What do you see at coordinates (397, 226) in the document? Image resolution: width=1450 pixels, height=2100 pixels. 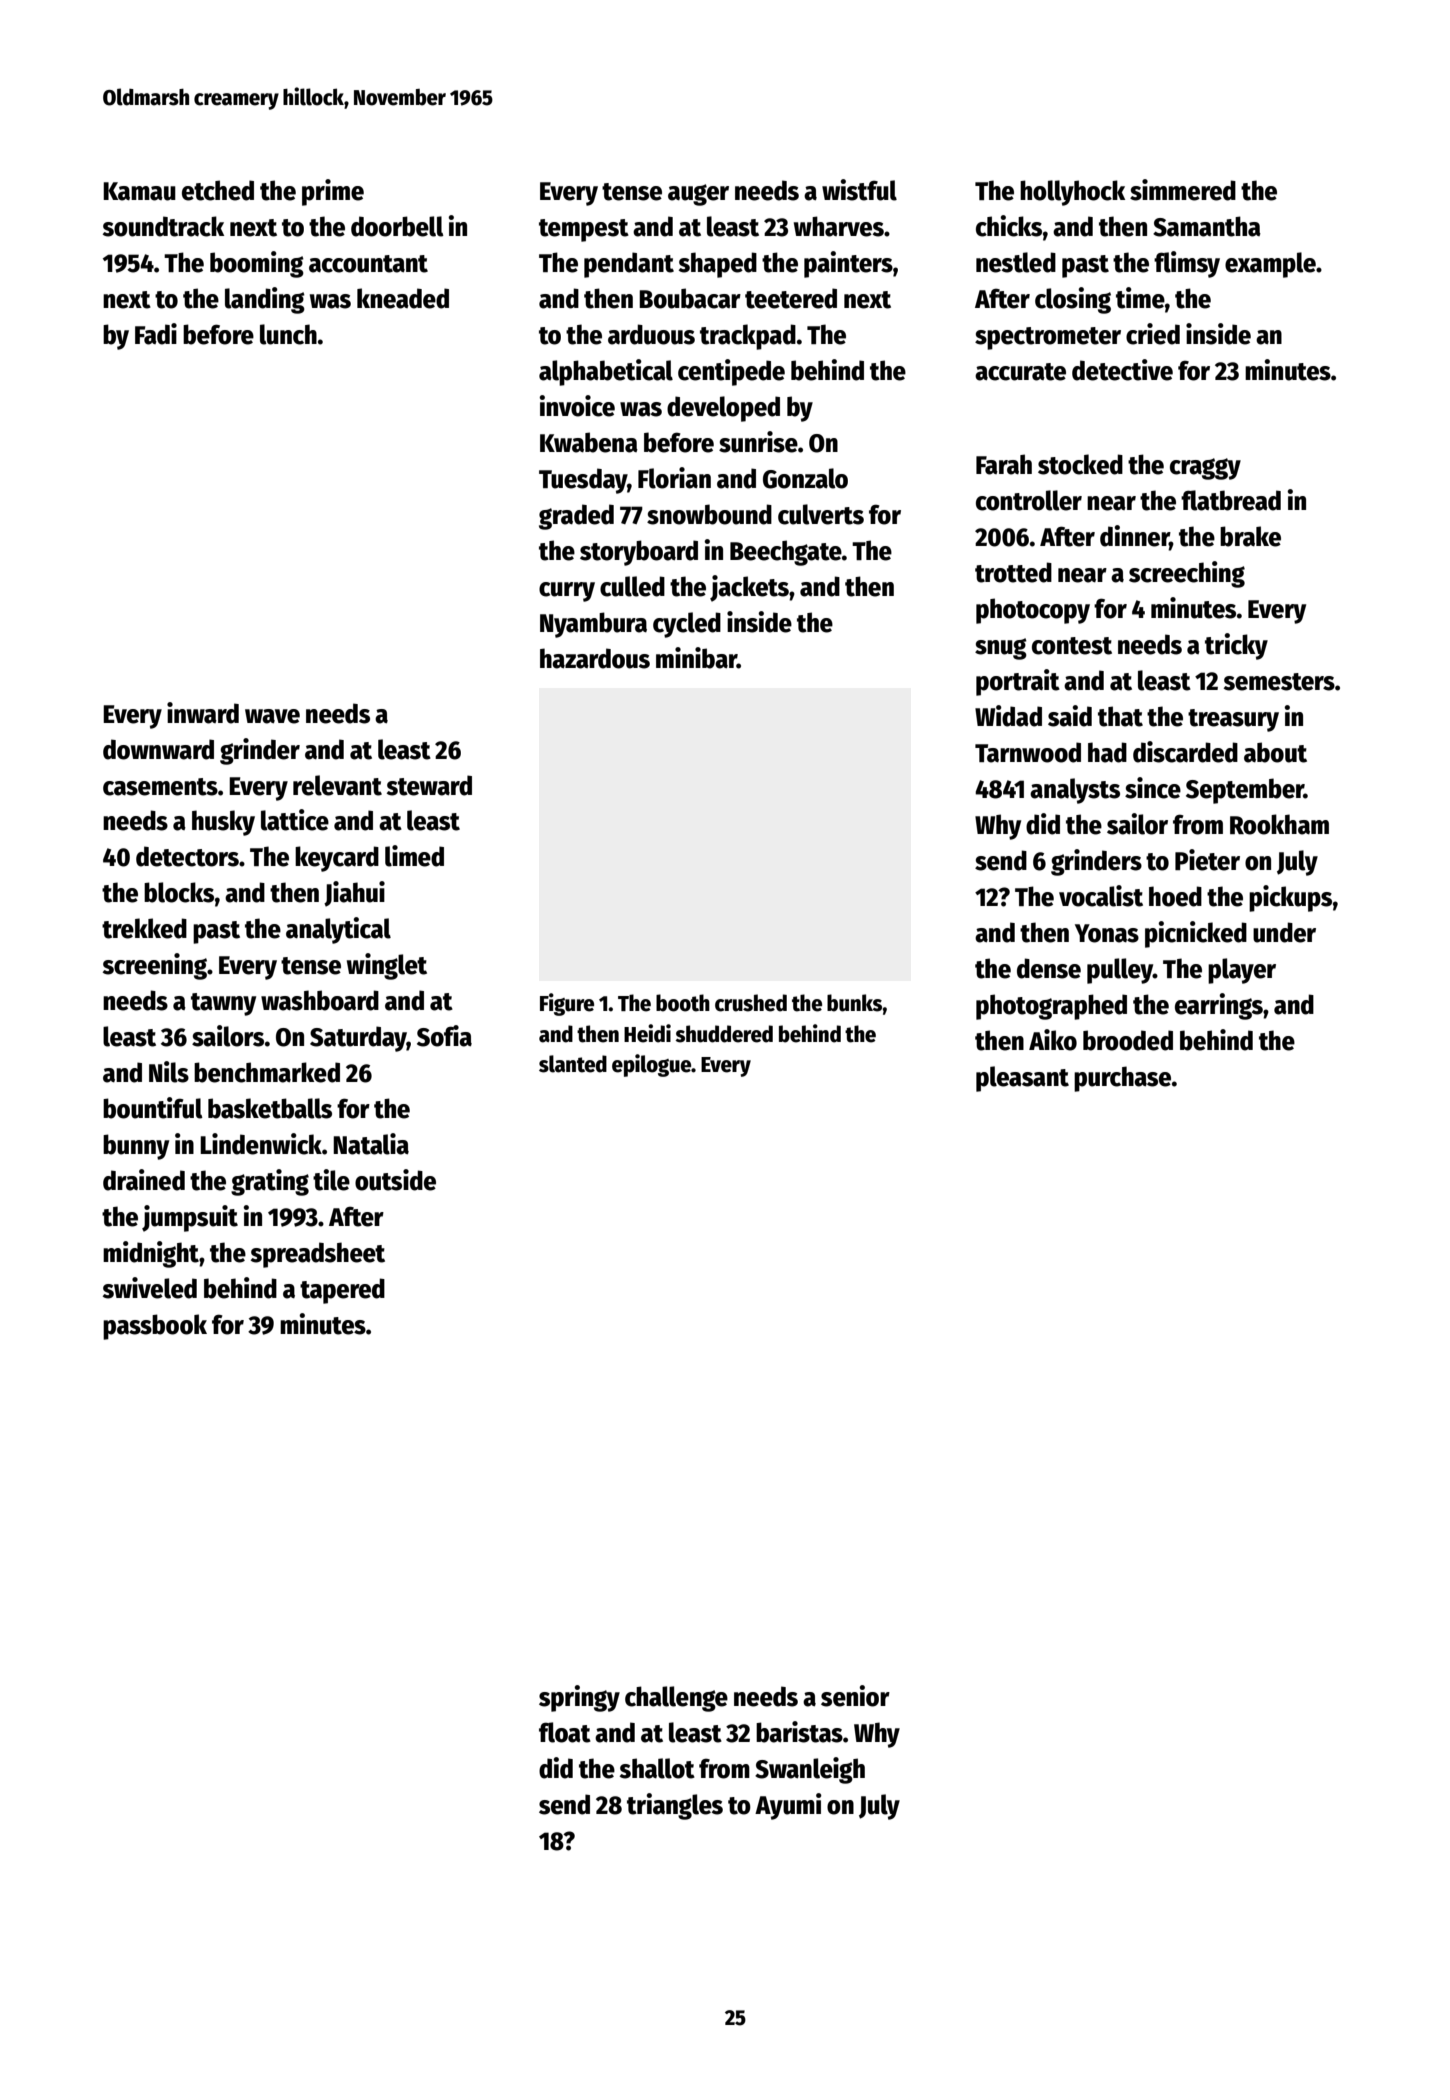 I see `doorbell` at bounding box center [397, 226].
